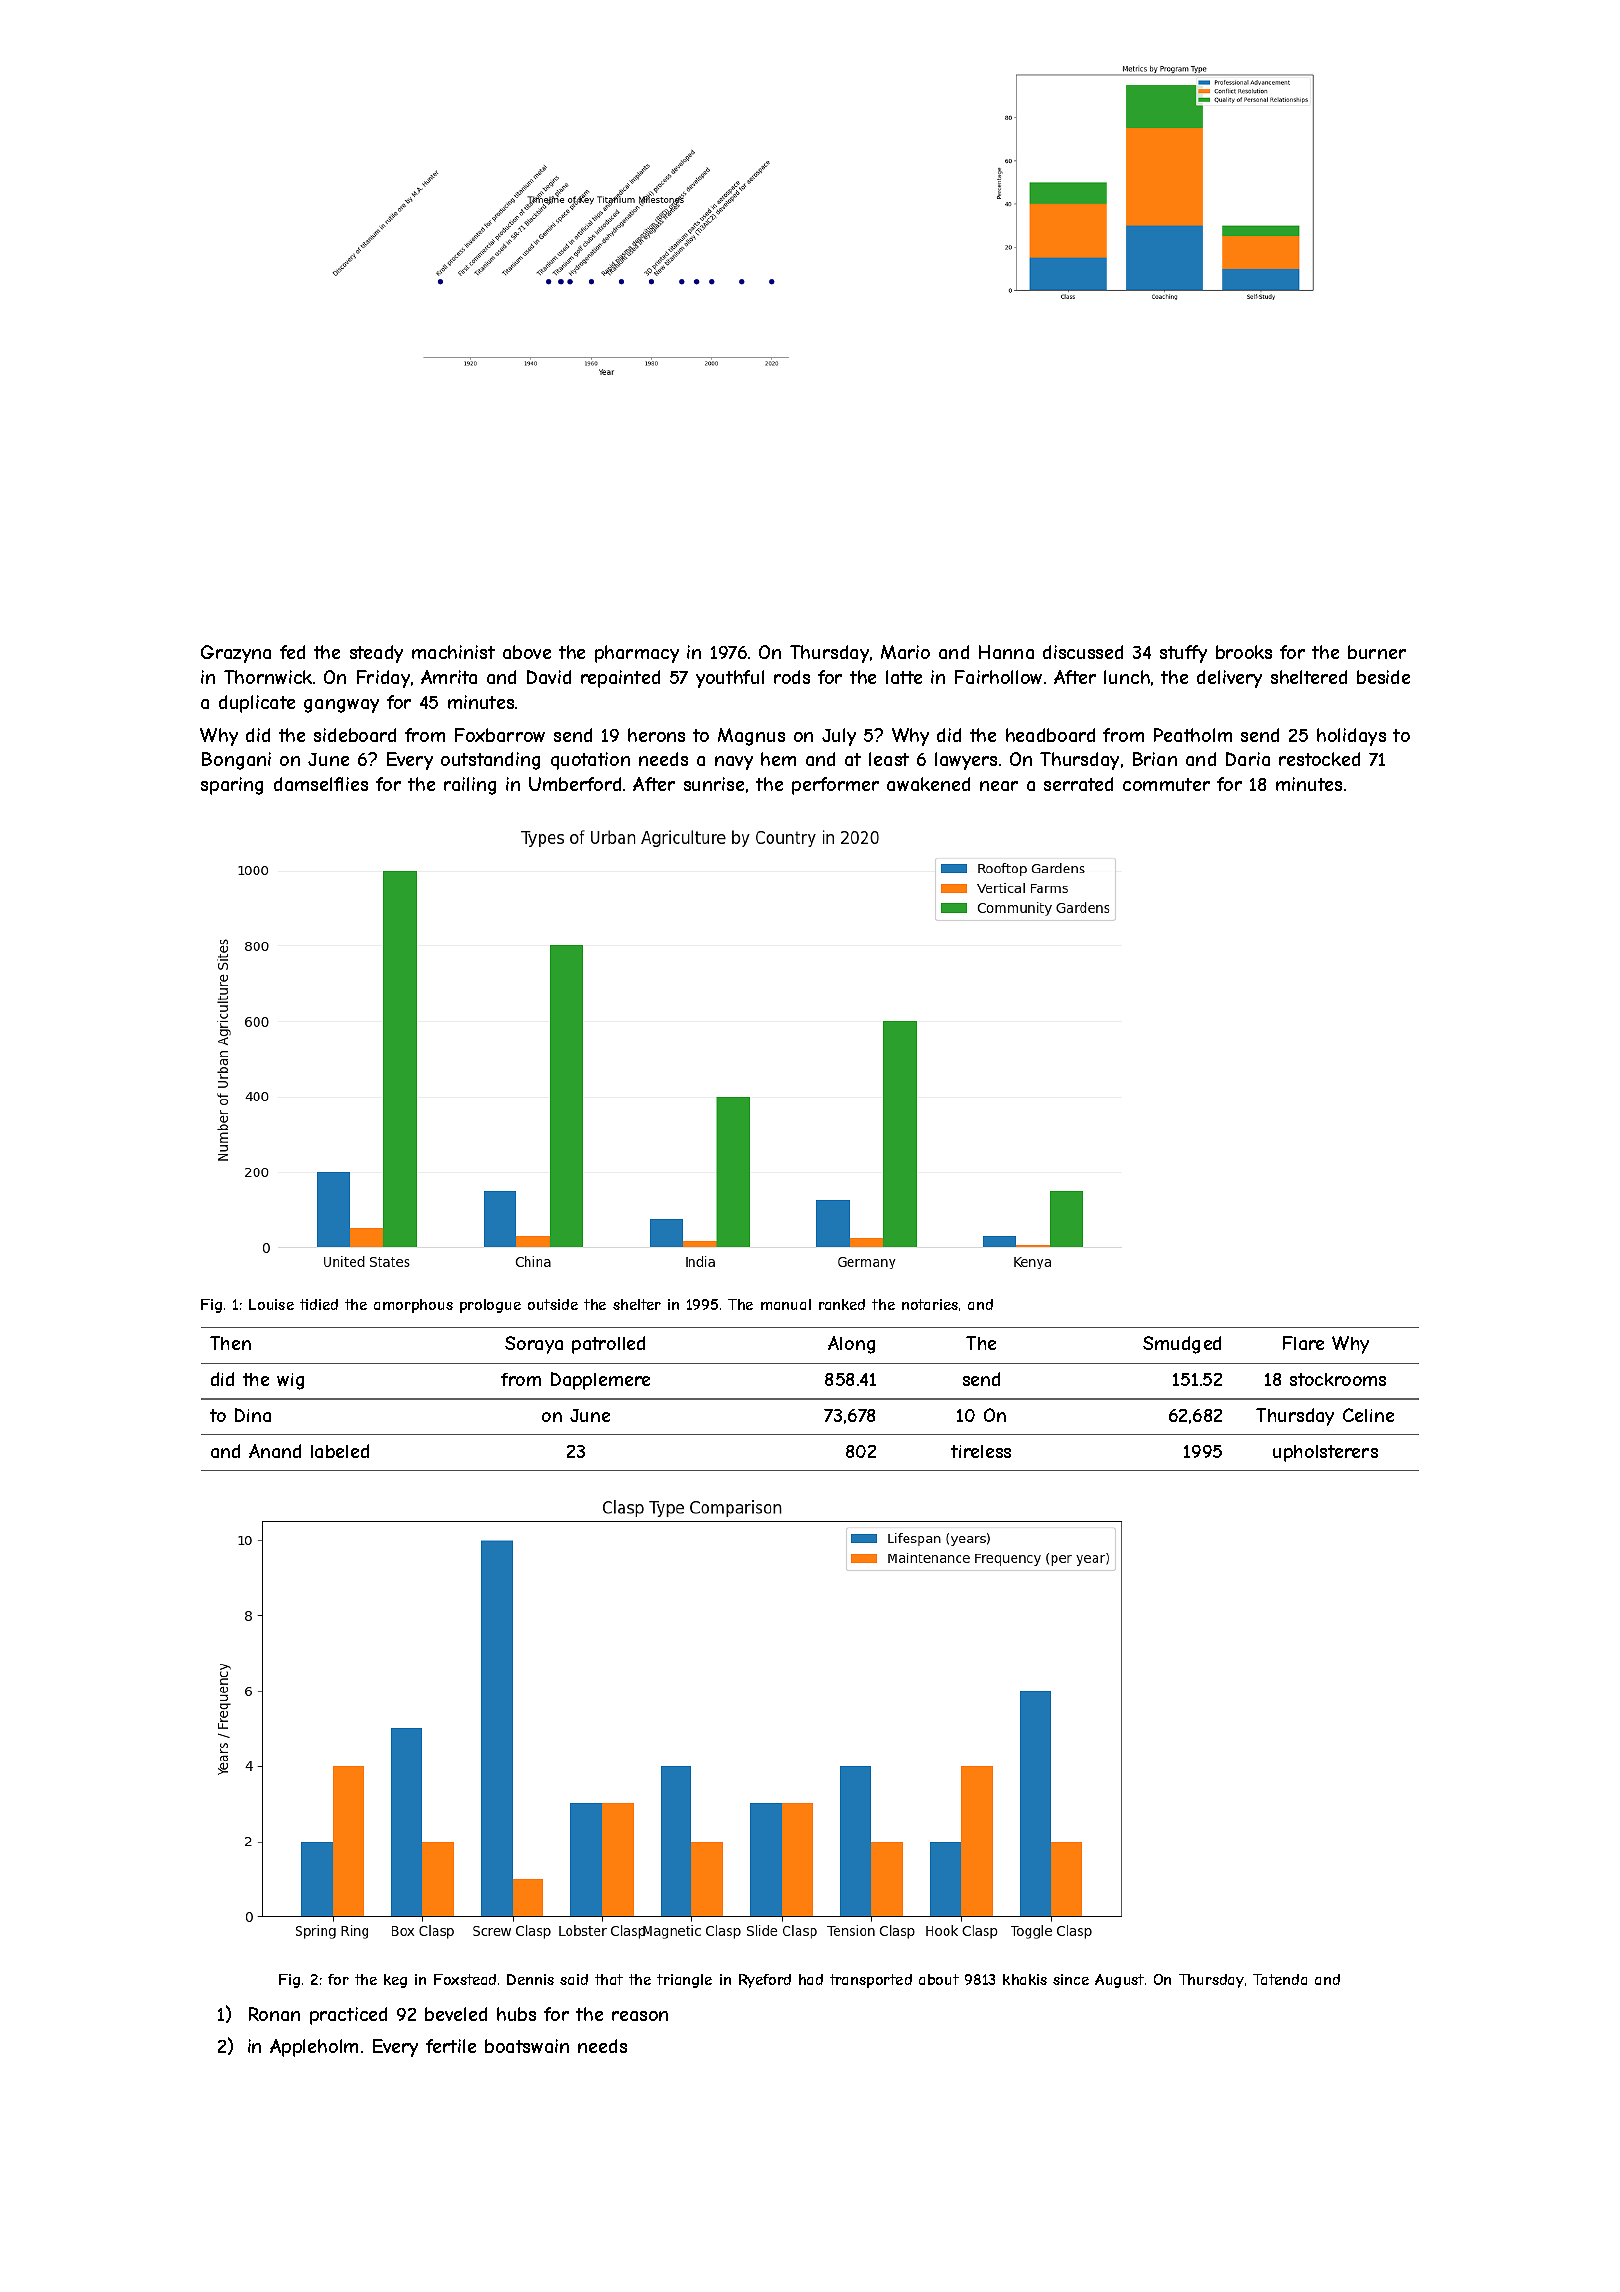 The image size is (1620, 2292). Describe the element at coordinates (842, 1304) in the screenshot. I see `ranked` at that location.
